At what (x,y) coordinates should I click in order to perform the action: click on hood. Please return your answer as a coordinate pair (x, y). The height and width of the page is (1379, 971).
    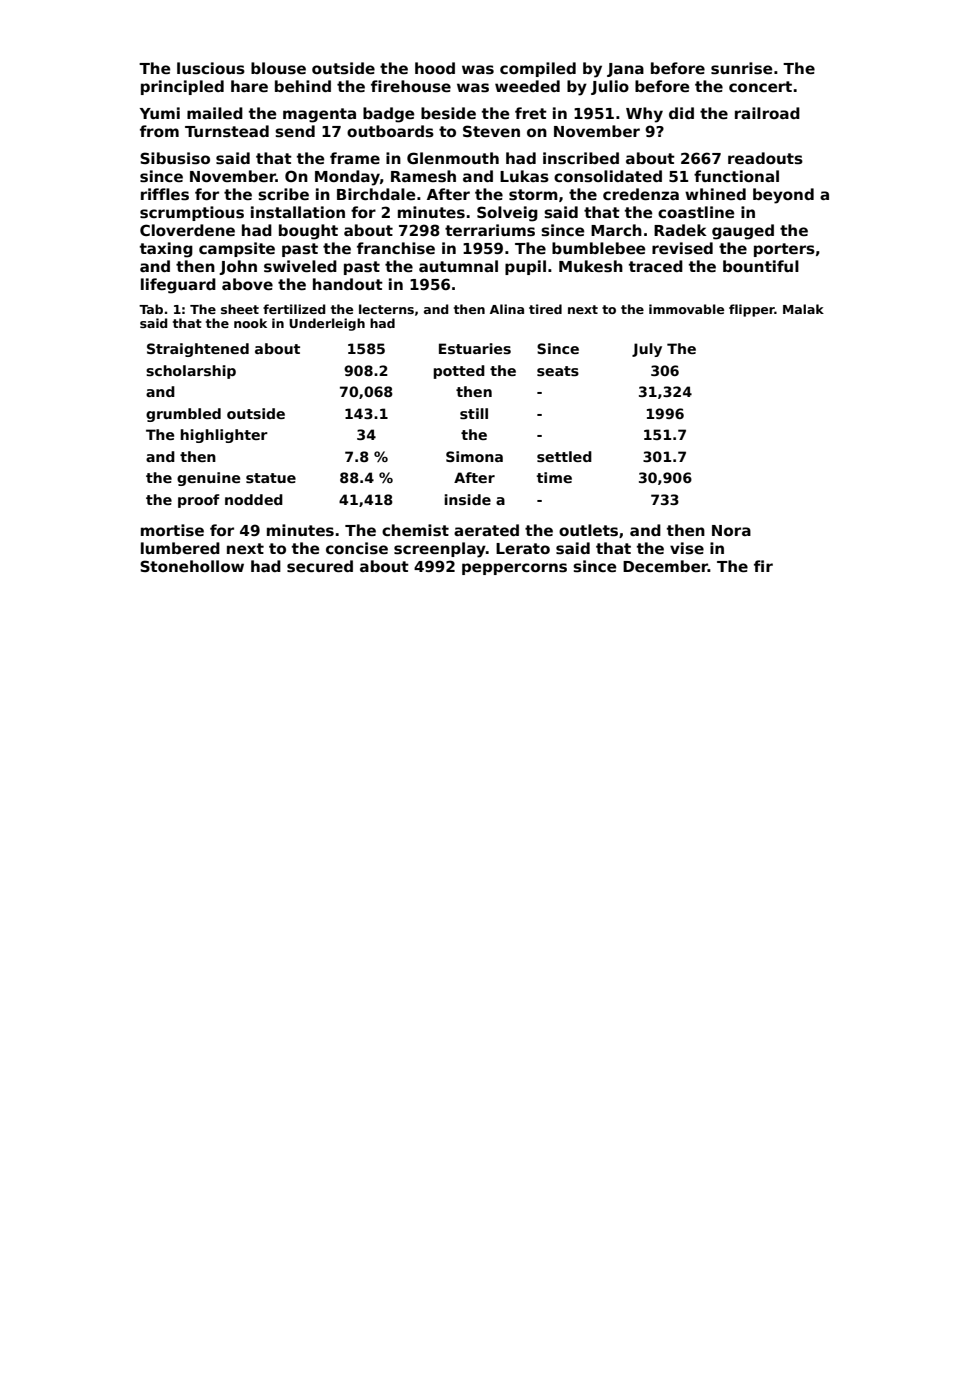
    Looking at the image, I should click on (435, 68).
